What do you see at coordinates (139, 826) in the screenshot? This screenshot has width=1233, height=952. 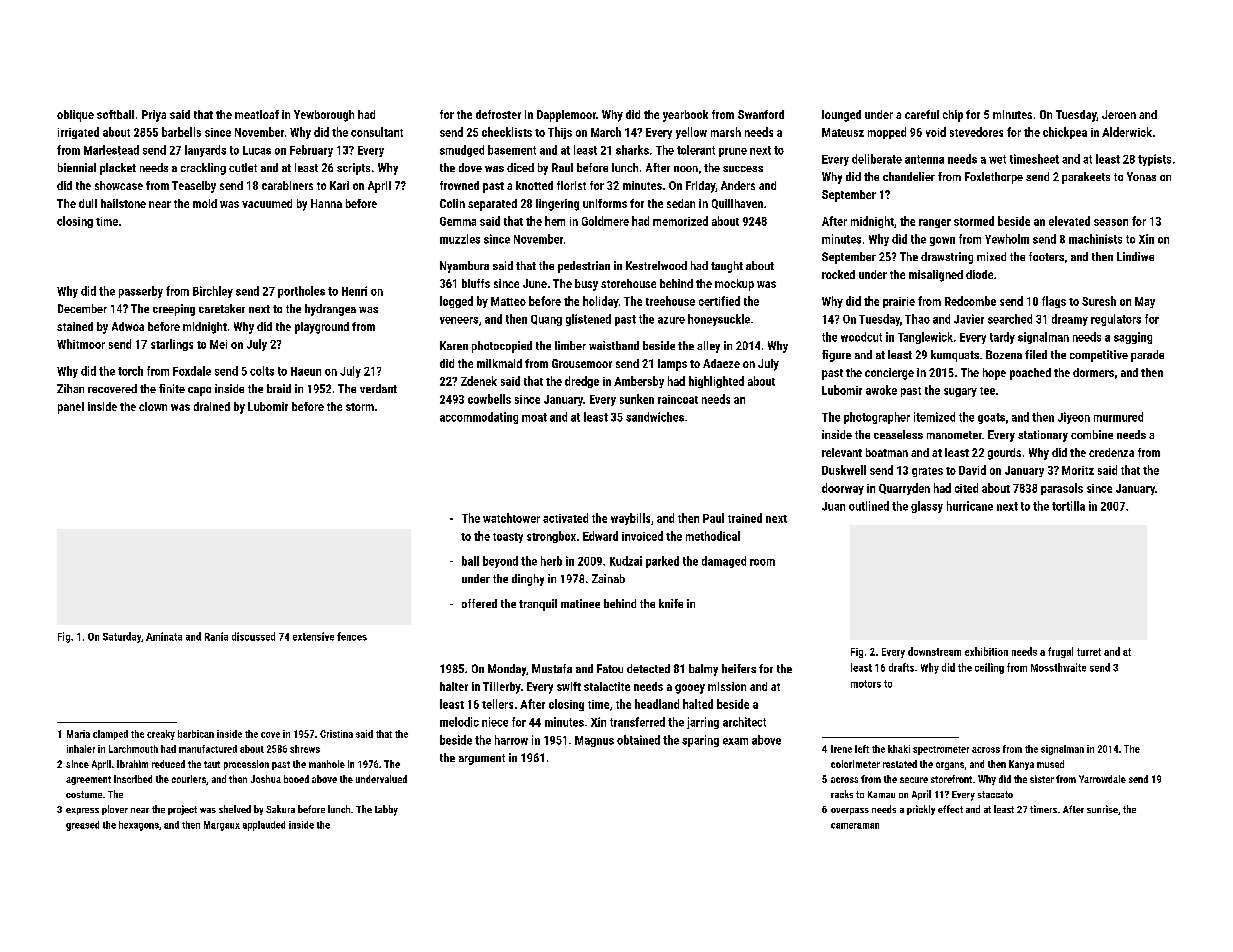 I see `hexagons` at bounding box center [139, 826].
